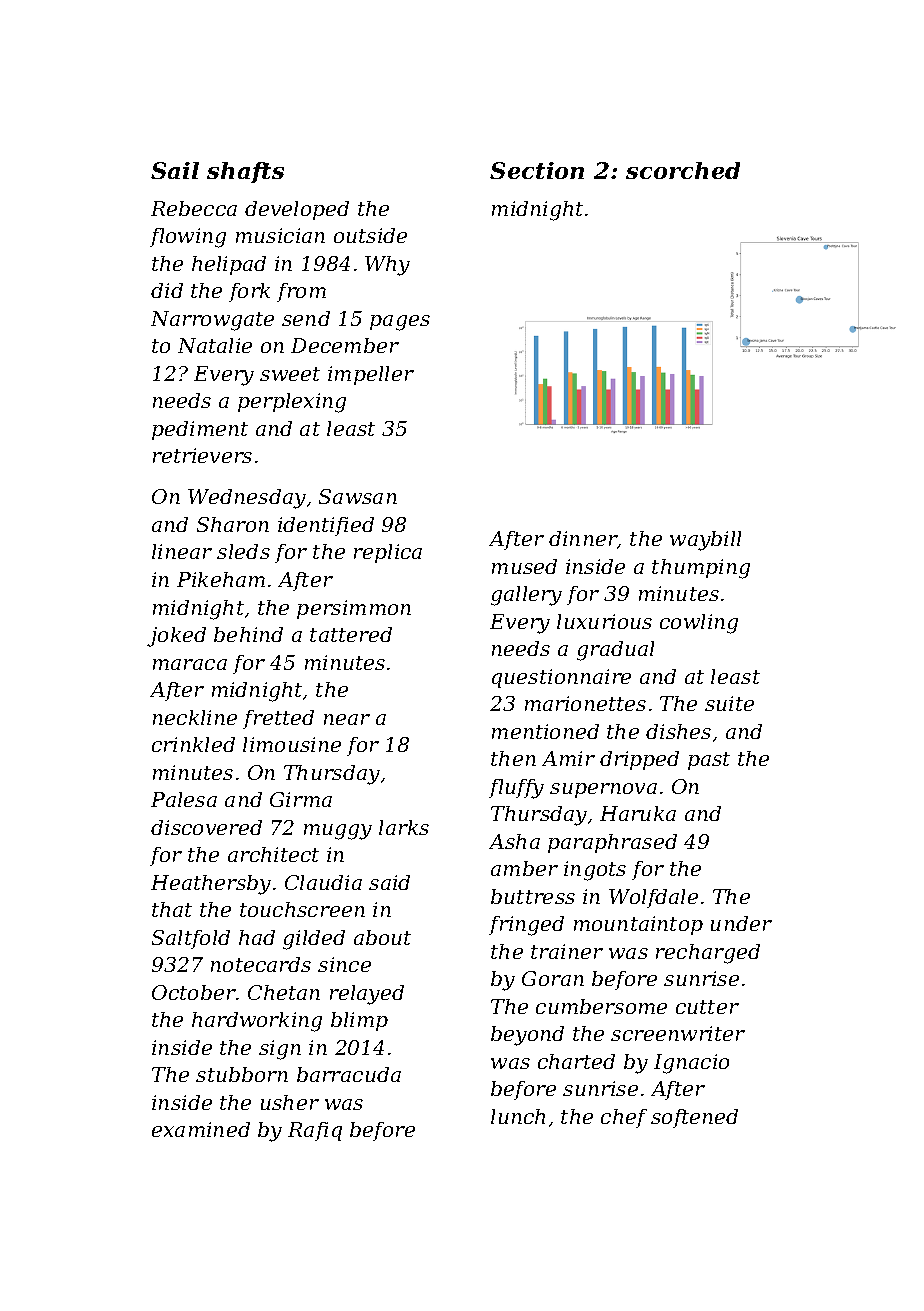 Image resolution: width=924 pixels, height=1311 pixels. Describe the element at coordinates (705, 541) in the image. I see `waybill` at that location.
